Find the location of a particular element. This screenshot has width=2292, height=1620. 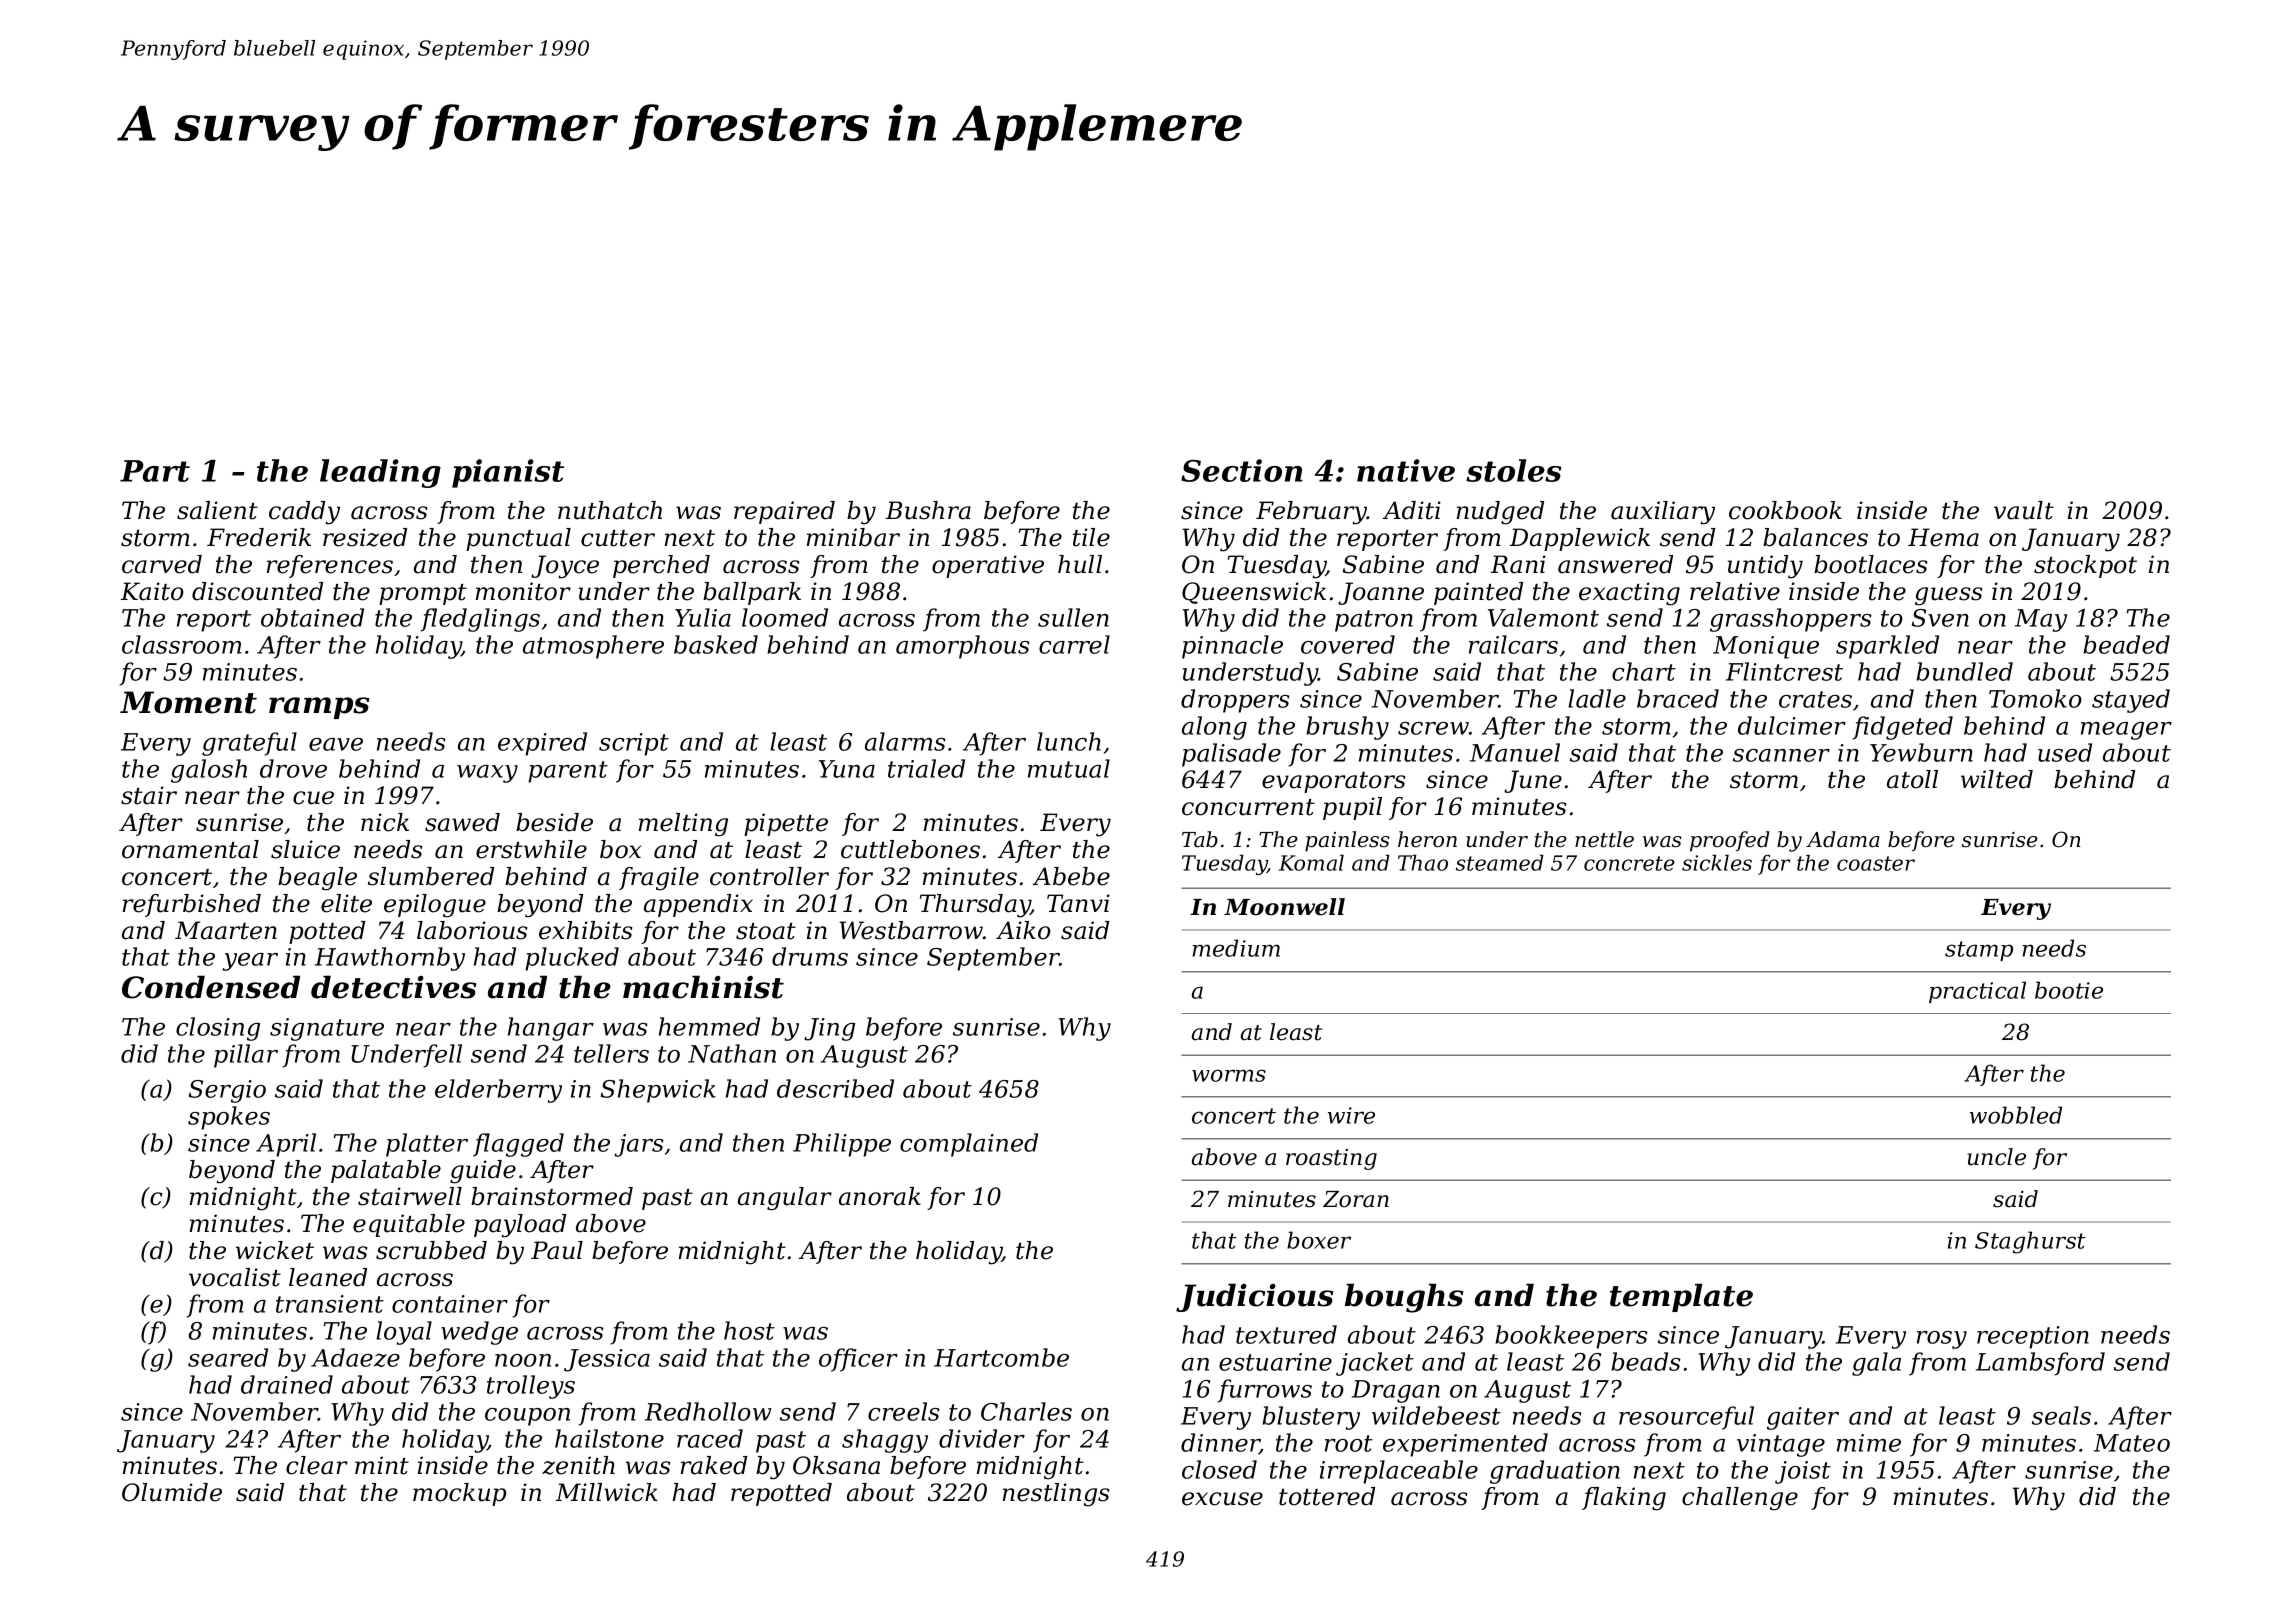

tellers is located at coordinates (611, 1053).
